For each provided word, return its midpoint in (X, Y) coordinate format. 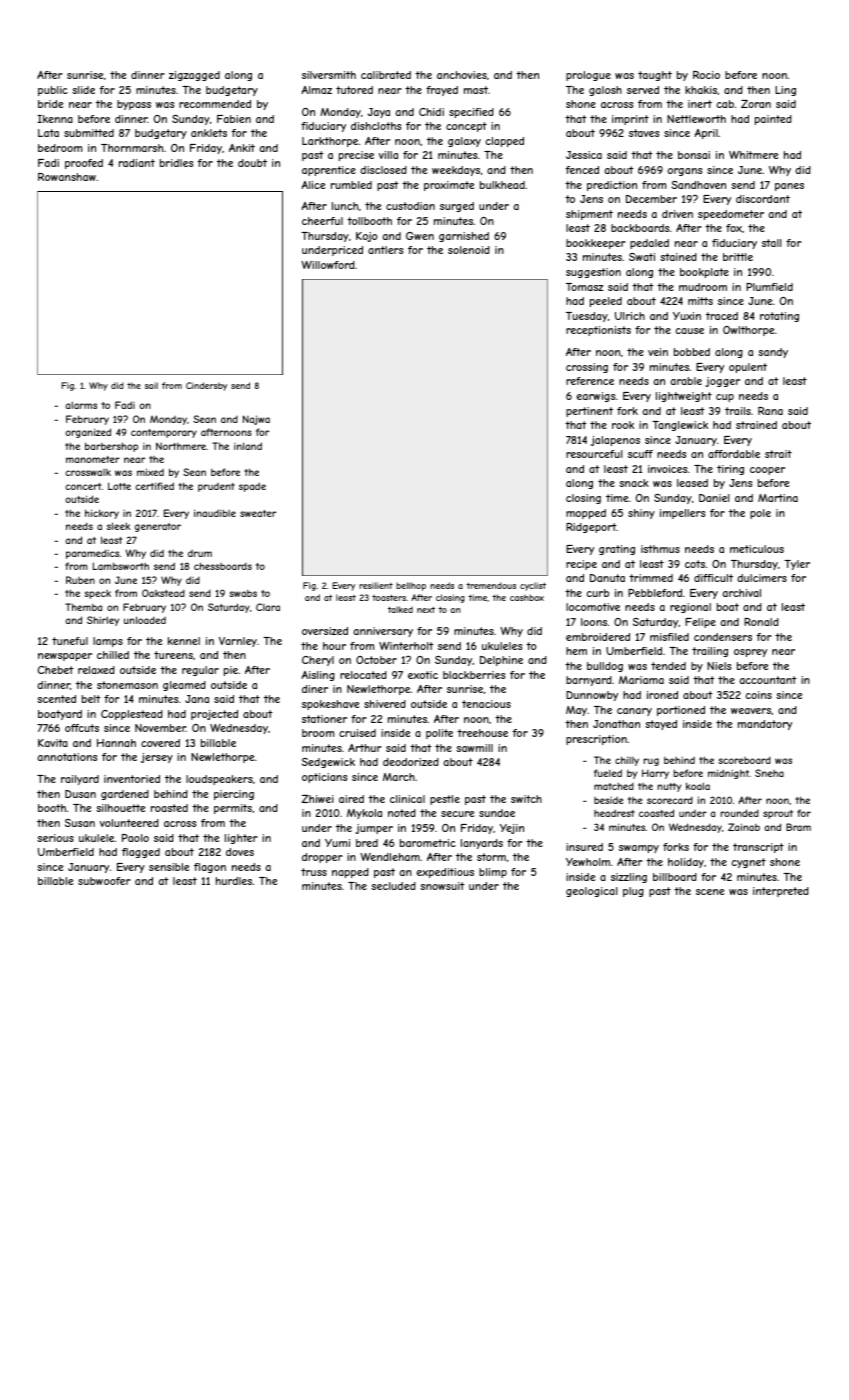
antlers (385, 250)
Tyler (797, 565)
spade (252, 487)
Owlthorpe (748, 331)
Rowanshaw (67, 177)
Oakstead (163, 593)
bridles (176, 163)
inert (700, 104)
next (426, 609)
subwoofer (104, 881)
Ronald (761, 622)
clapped (504, 142)
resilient (376, 585)
